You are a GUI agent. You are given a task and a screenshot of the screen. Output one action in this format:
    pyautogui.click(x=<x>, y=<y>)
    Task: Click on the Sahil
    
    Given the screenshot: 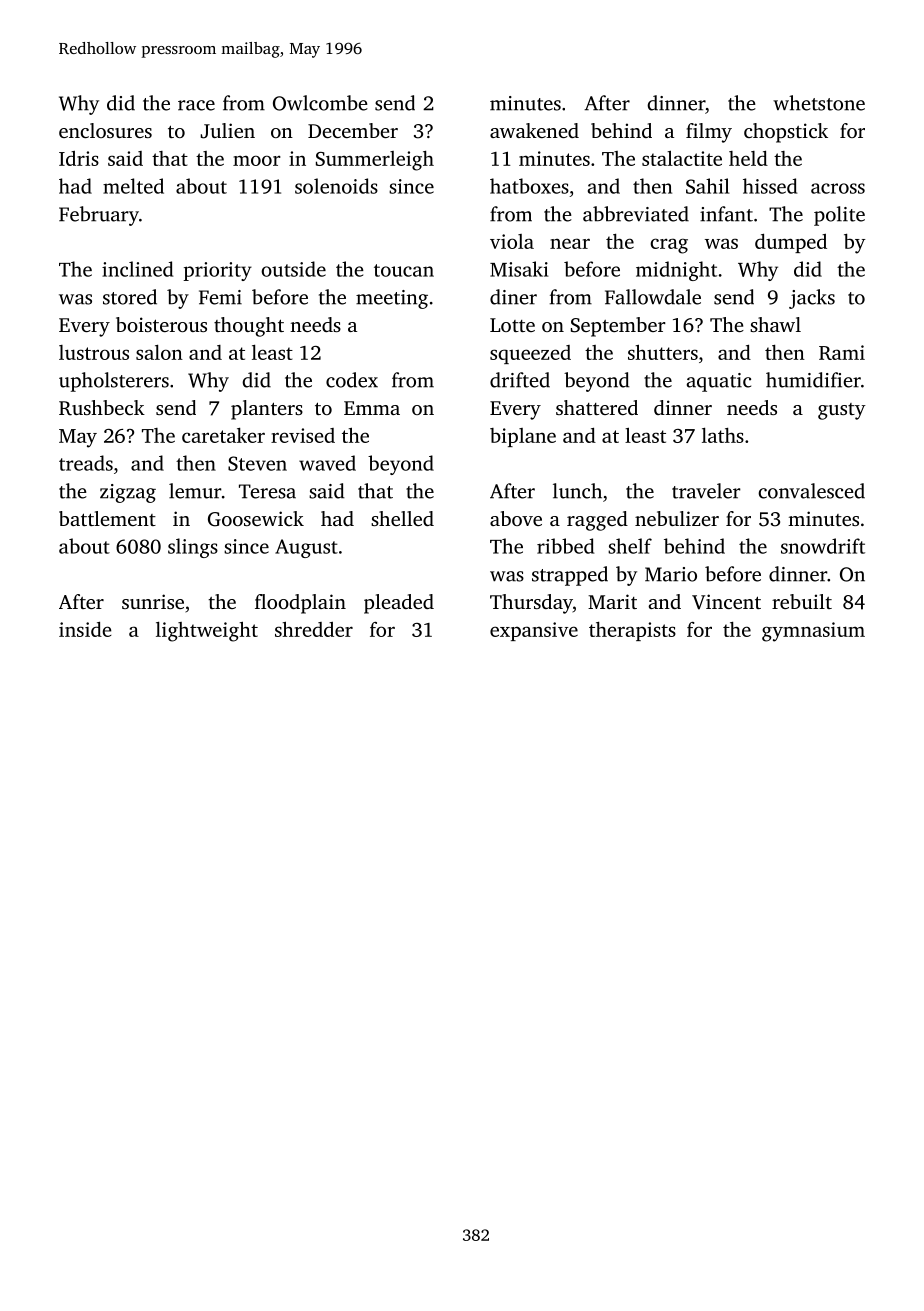 What is the action you would take?
    pyautogui.click(x=708, y=186)
